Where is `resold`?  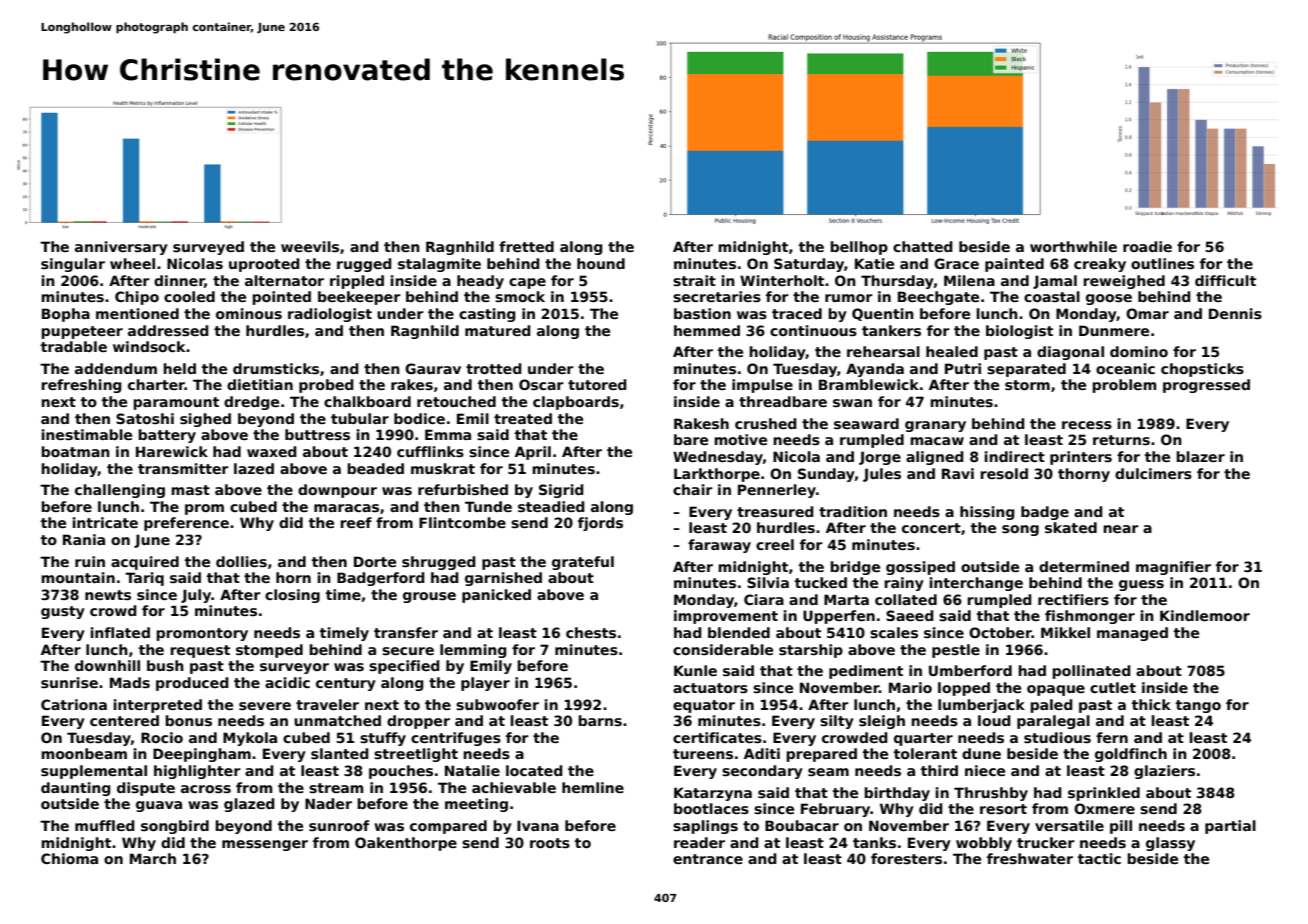
resold is located at coordinates (1004, 473).
